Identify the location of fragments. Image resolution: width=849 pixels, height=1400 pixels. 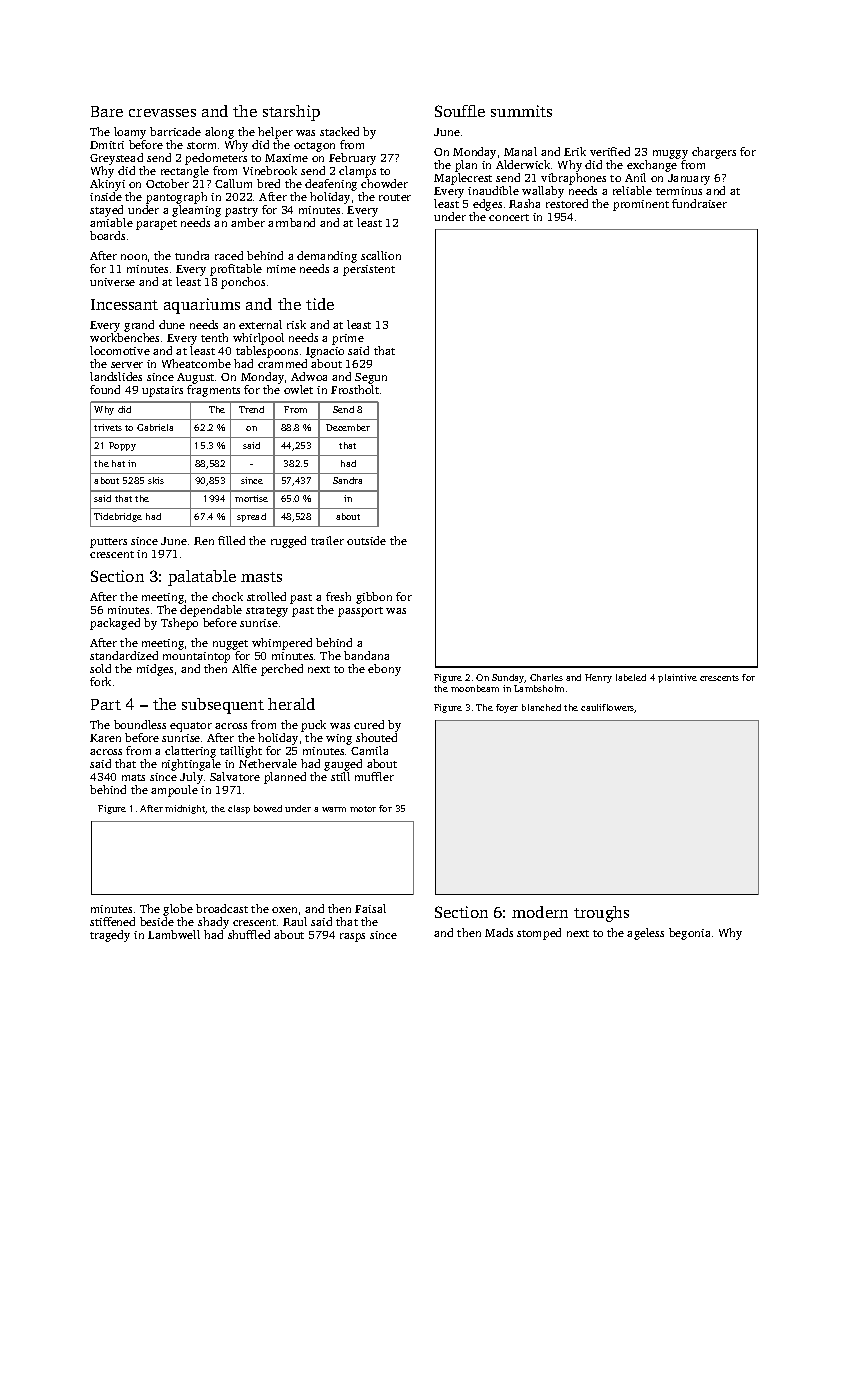
(213, 391).
